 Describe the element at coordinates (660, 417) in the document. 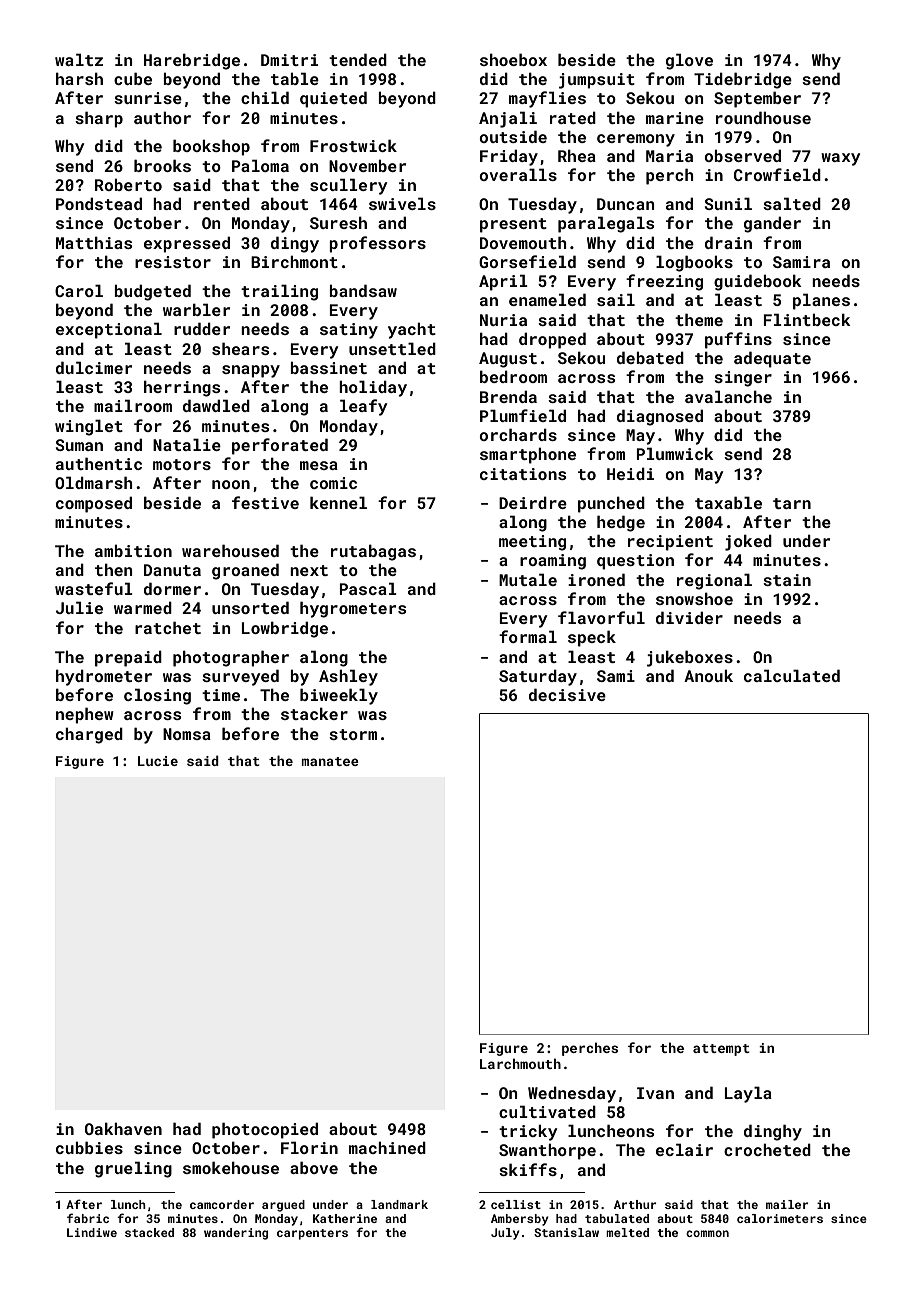

I see `diagnosed` at that location.
